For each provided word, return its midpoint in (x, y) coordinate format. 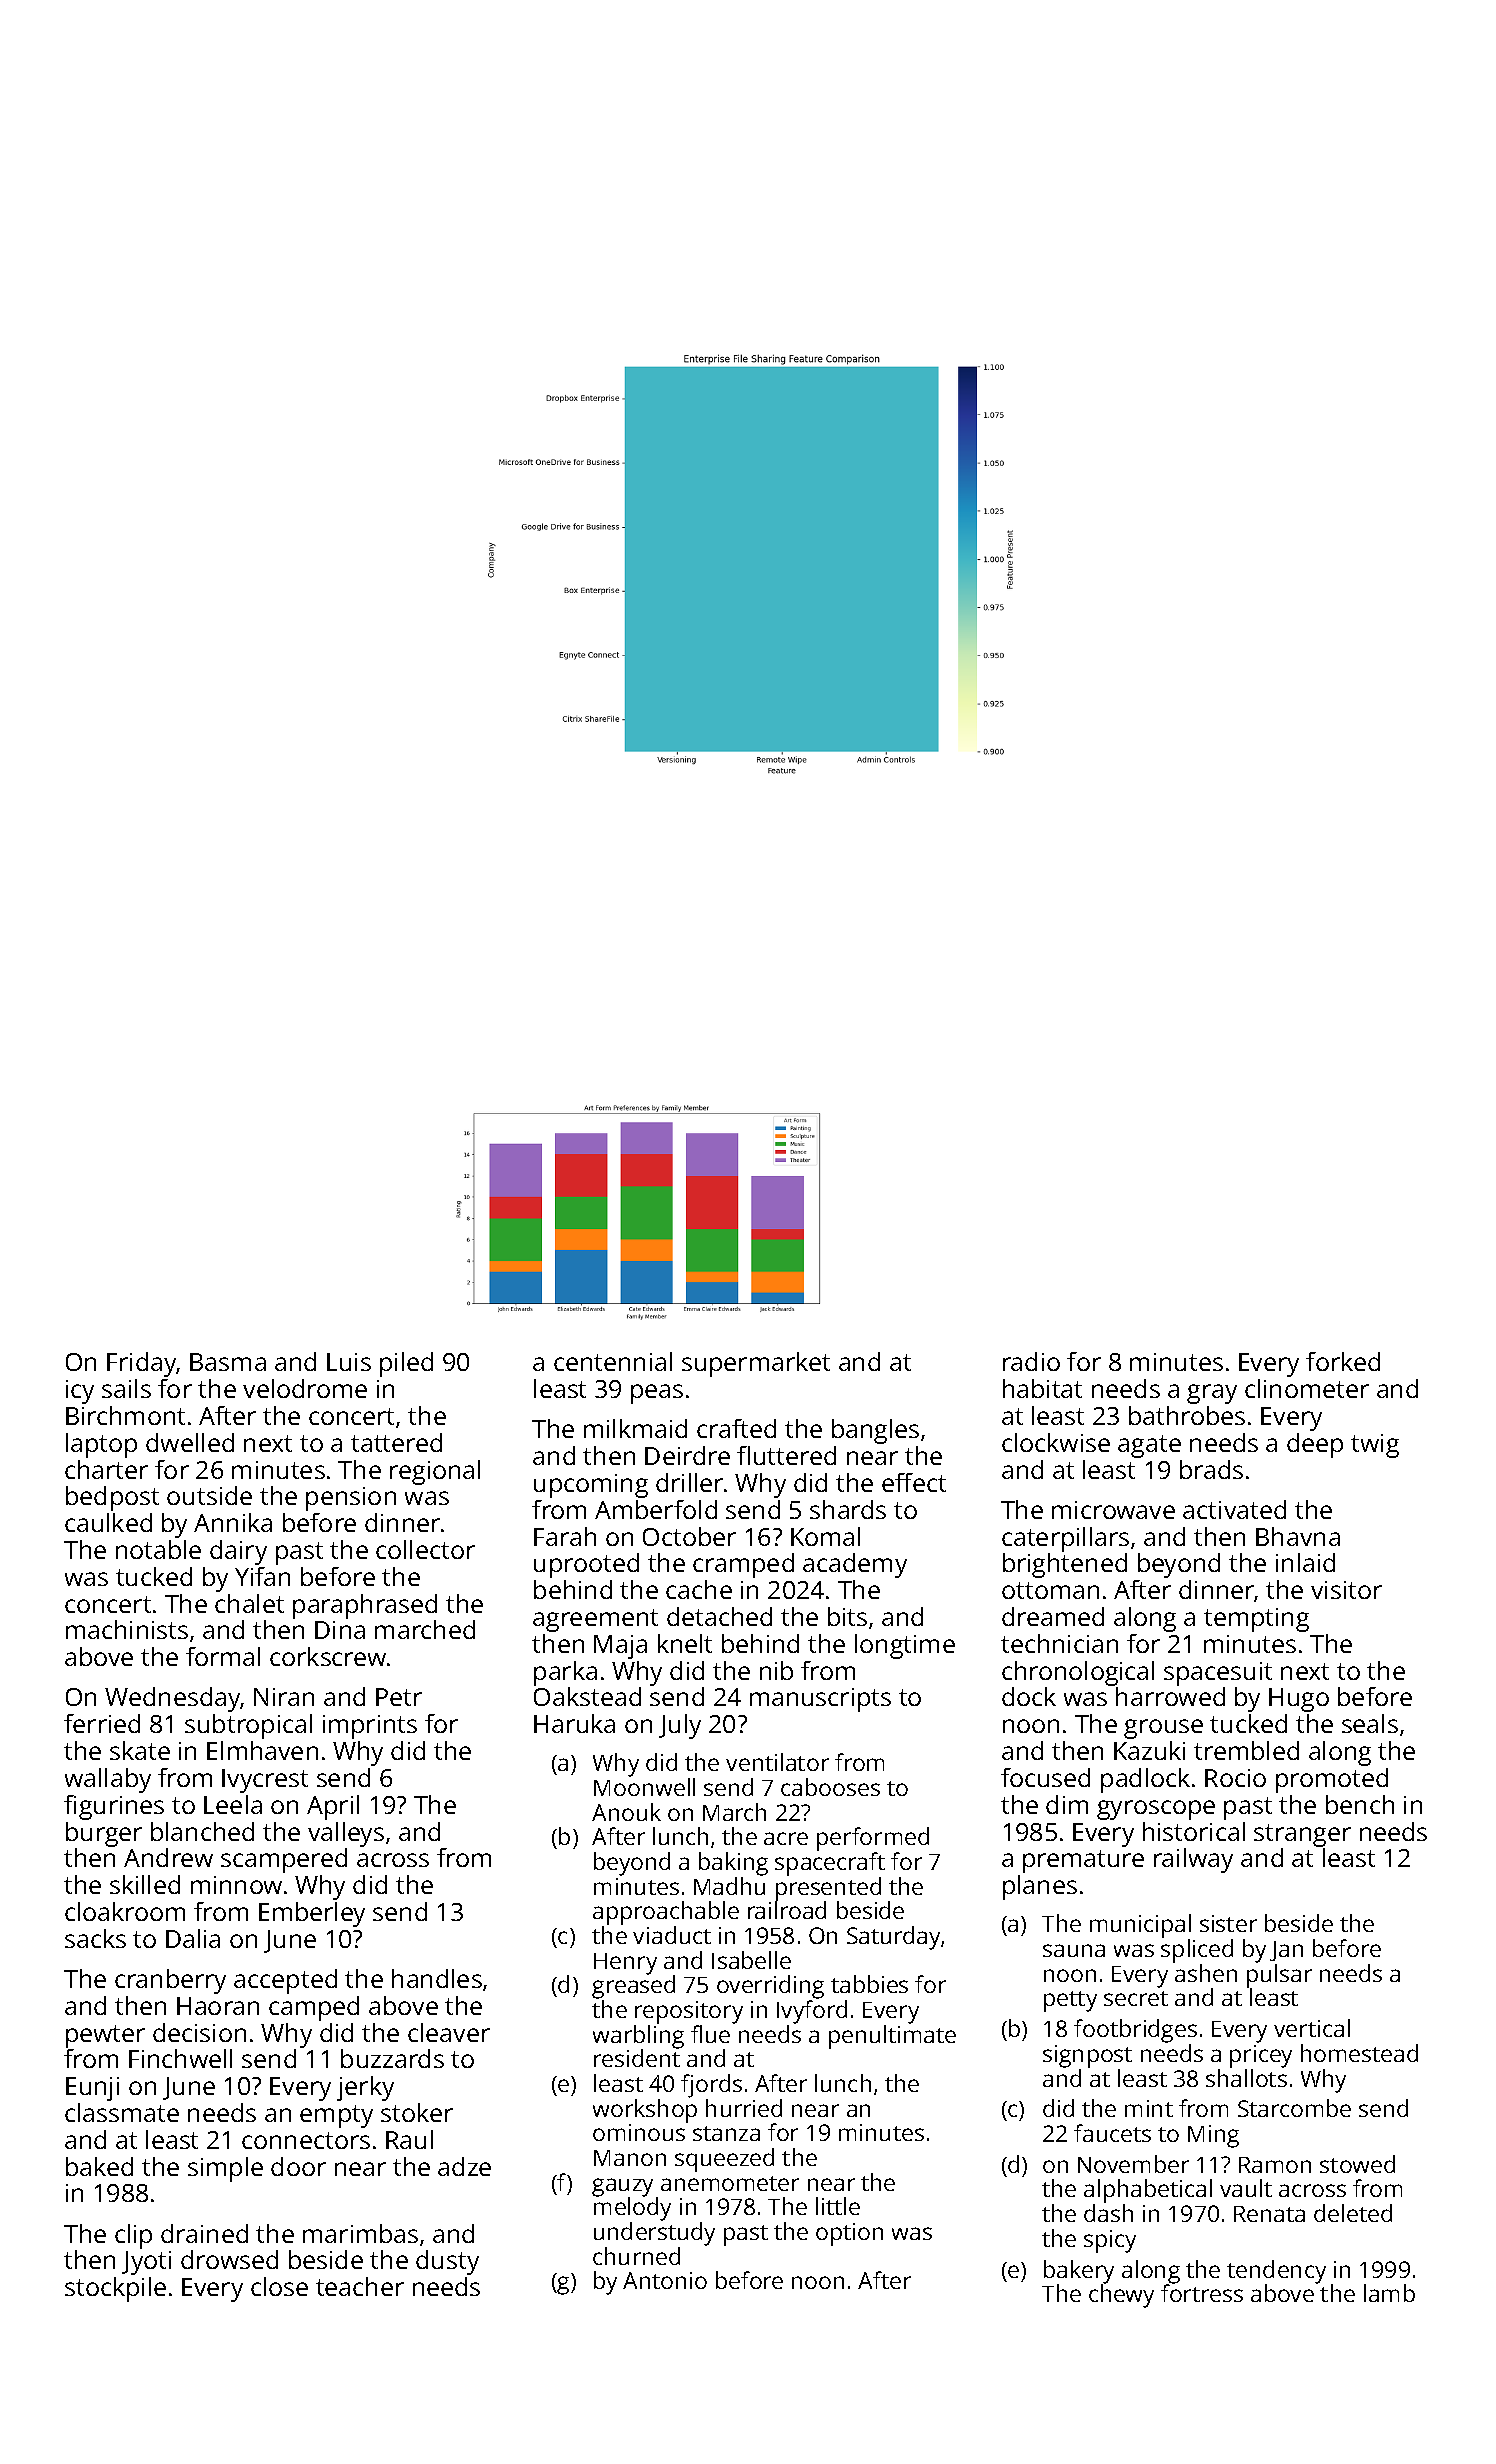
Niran (284, 1697)
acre (786, 1838)
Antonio (665, 2280)
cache (699, 1589)
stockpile (115, 2289)
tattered (396, 1442)
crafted (736, 1428)
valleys (346, 1834)
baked (99, 2166)
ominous (639, 2132)
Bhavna (1298, 1536)
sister (1228, 1923)
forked (1343, 1361)
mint (1149, 2108)
